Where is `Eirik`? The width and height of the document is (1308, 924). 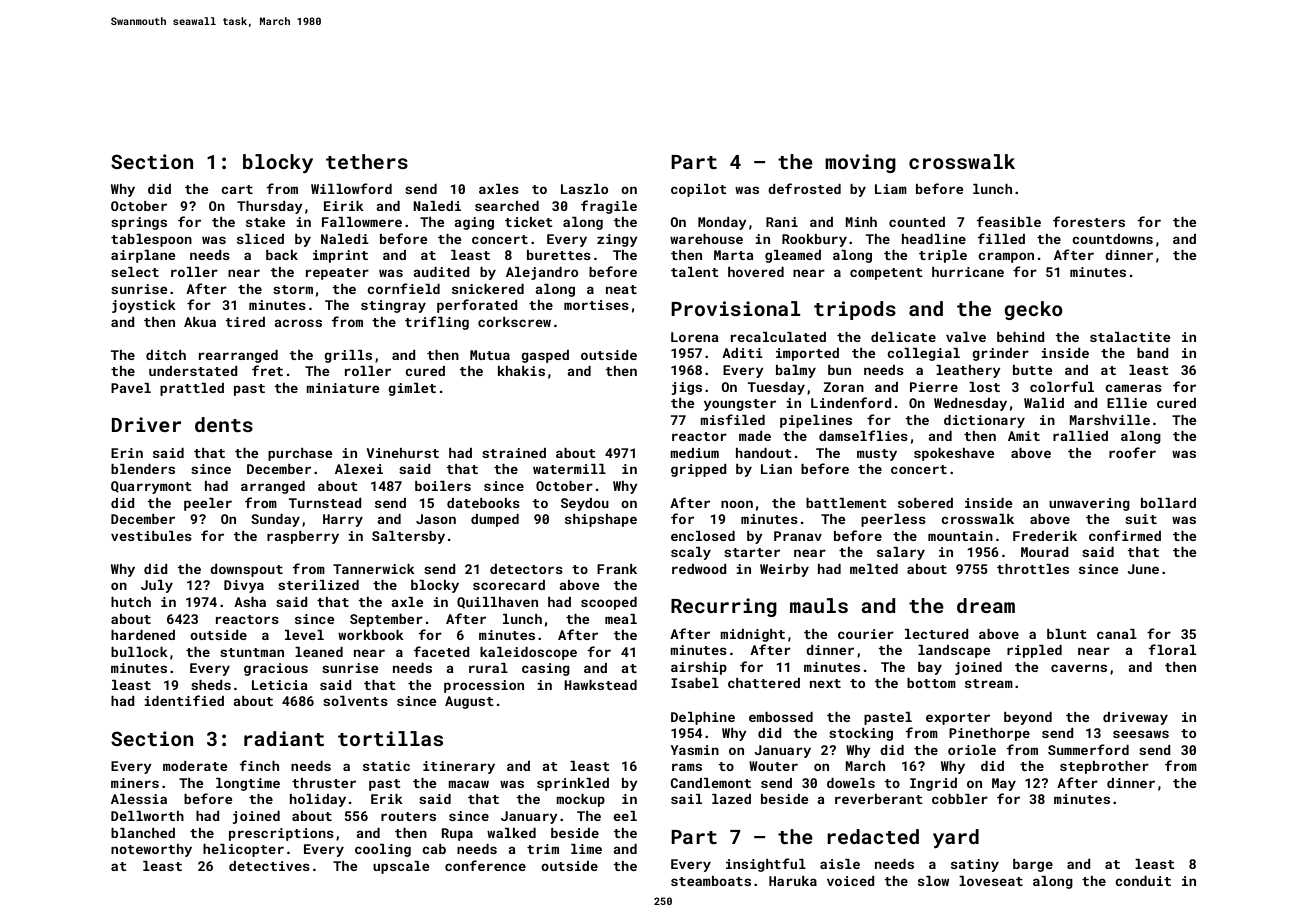
Eirik is located at coordinates (344, 206).
